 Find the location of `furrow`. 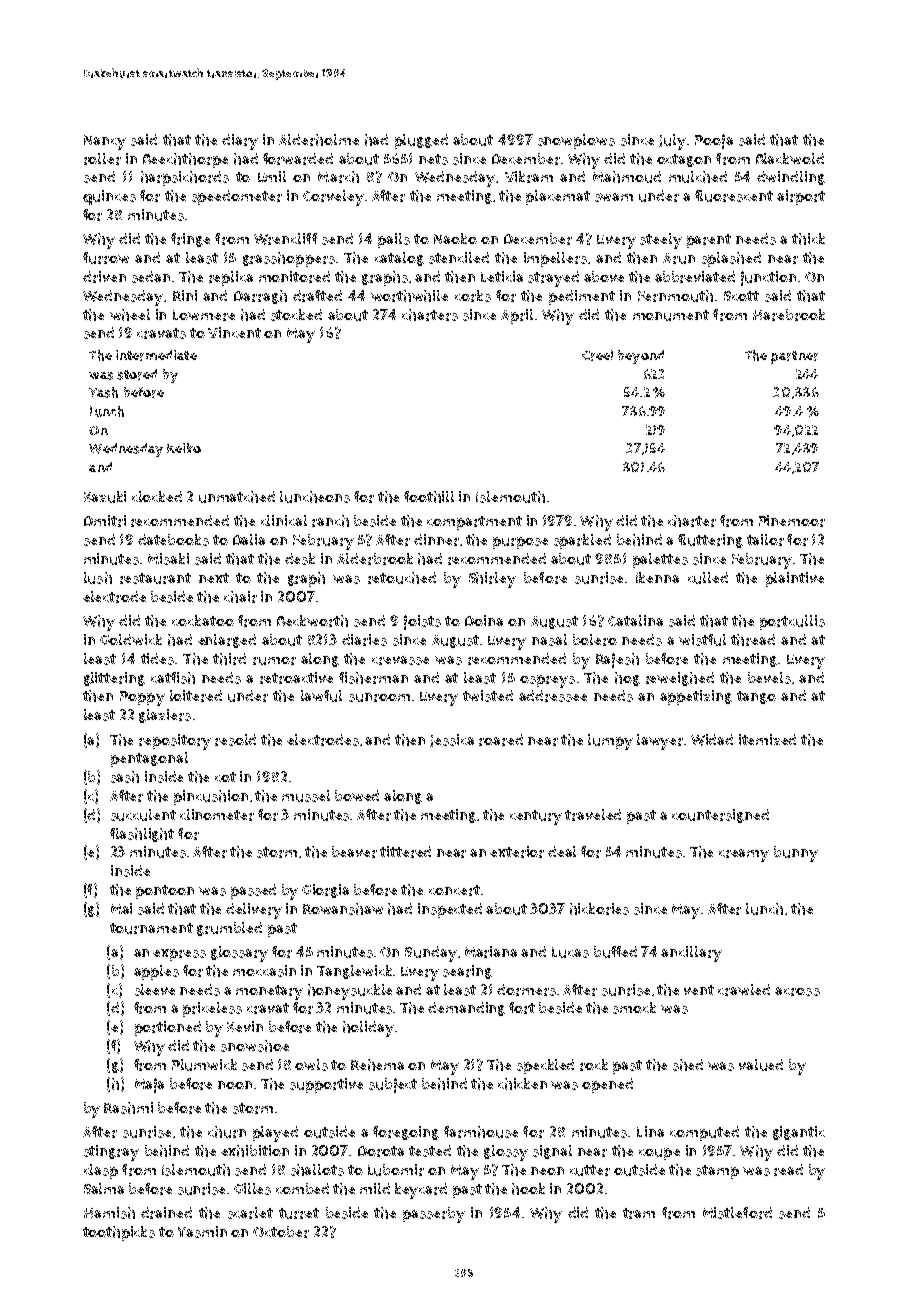

furrow is located at coordinates (106, 258).
